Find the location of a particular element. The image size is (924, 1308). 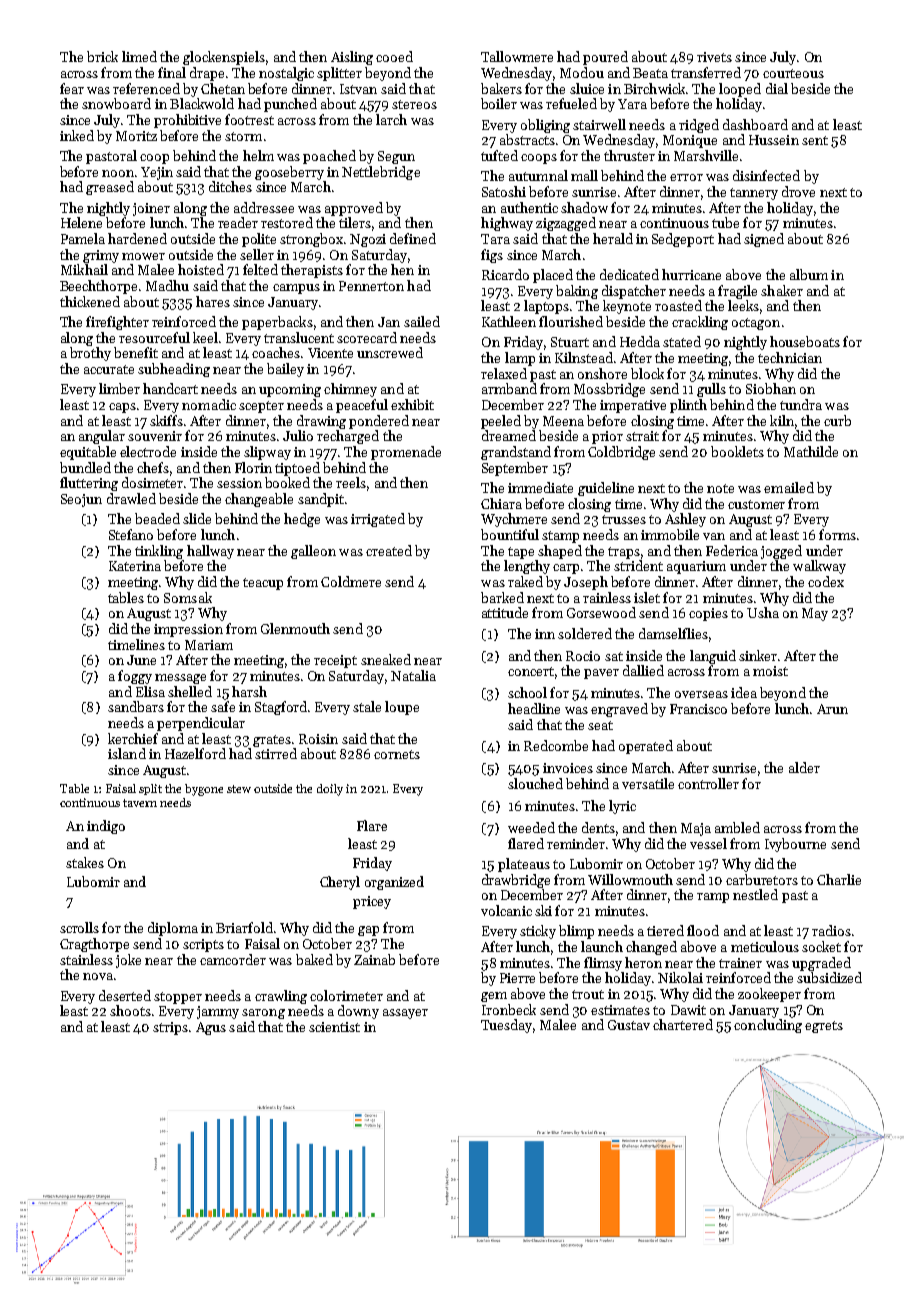

shoots is located at coordinates (130, 1010).
